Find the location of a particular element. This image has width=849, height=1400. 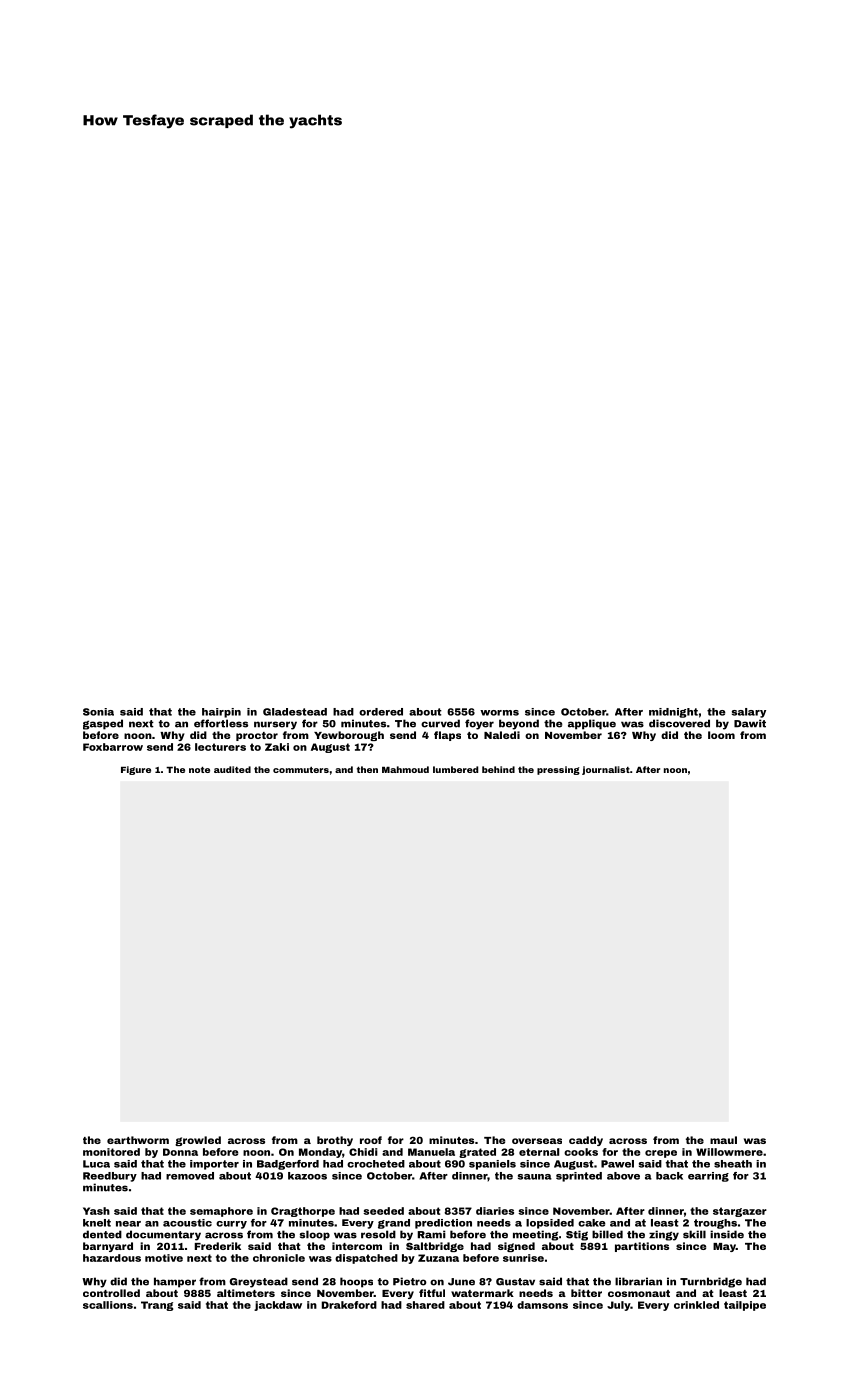

worms is located at coordinates (499, 713).
